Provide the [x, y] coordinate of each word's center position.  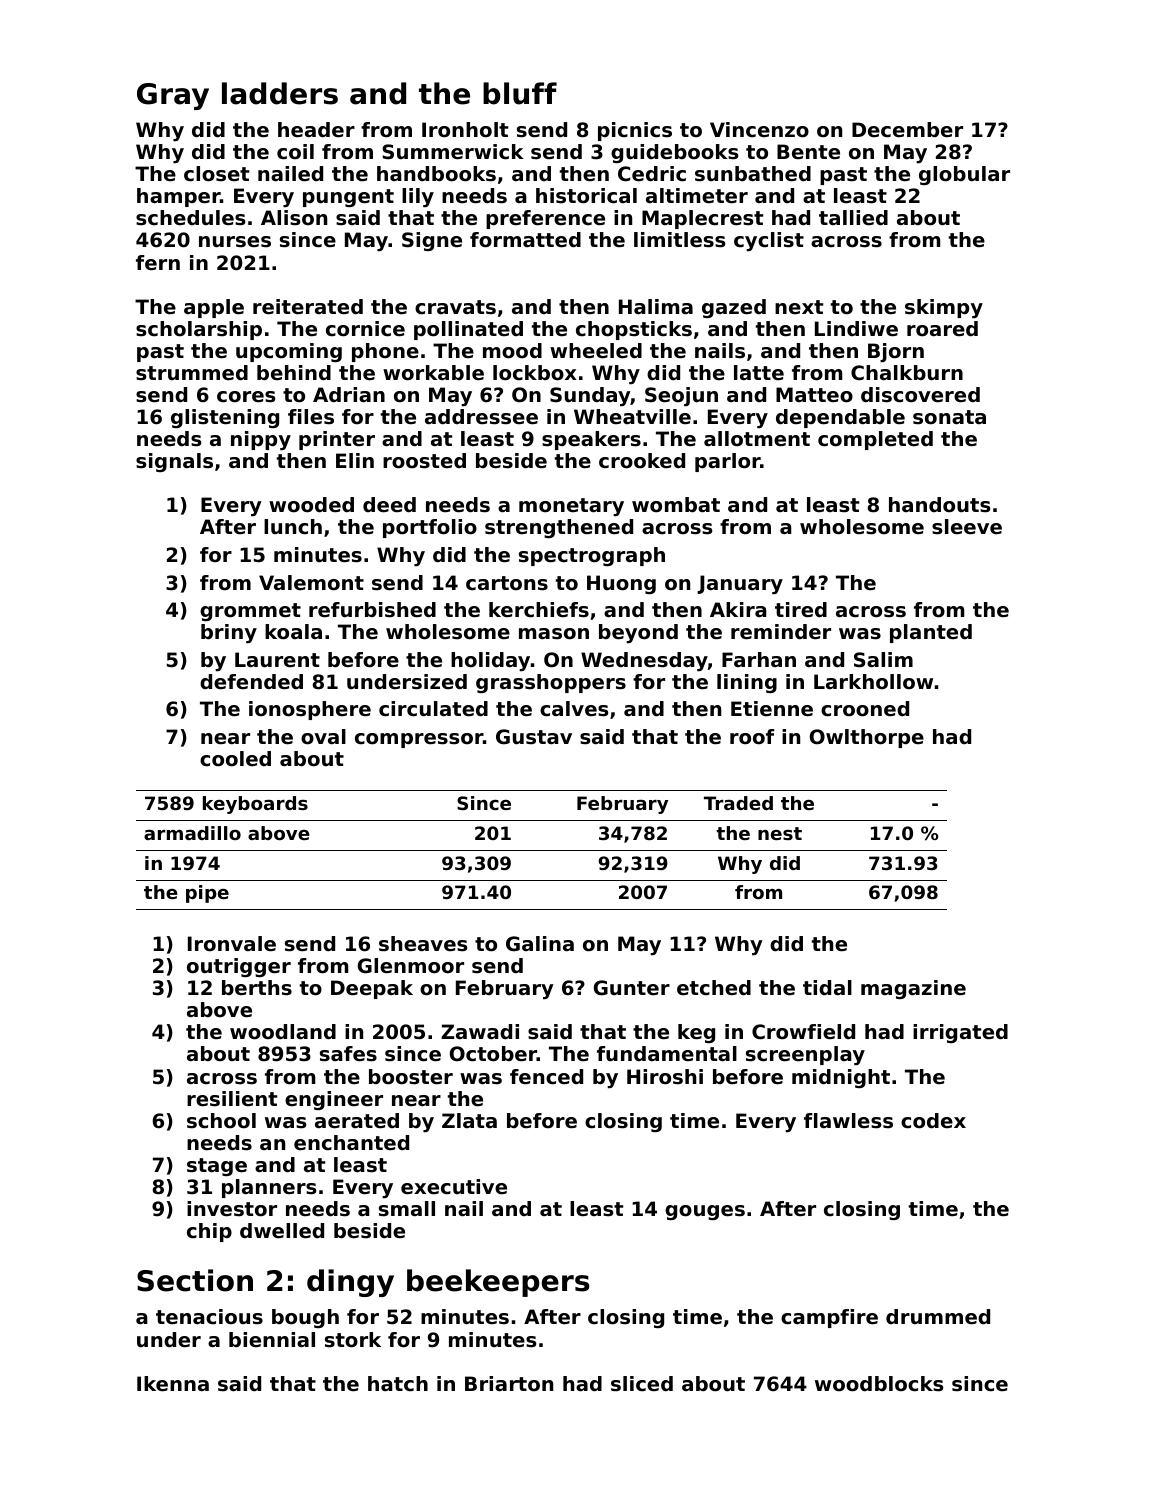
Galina [540, 944]
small [407, 1209]
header [316, 130]
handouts [939, 505]
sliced [642, 1384]
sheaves [423, 944]
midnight [841, 1078]
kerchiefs [539, 610]
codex [933, 1121]
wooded [311, 505]
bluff [520, 93]
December [907, 130]
